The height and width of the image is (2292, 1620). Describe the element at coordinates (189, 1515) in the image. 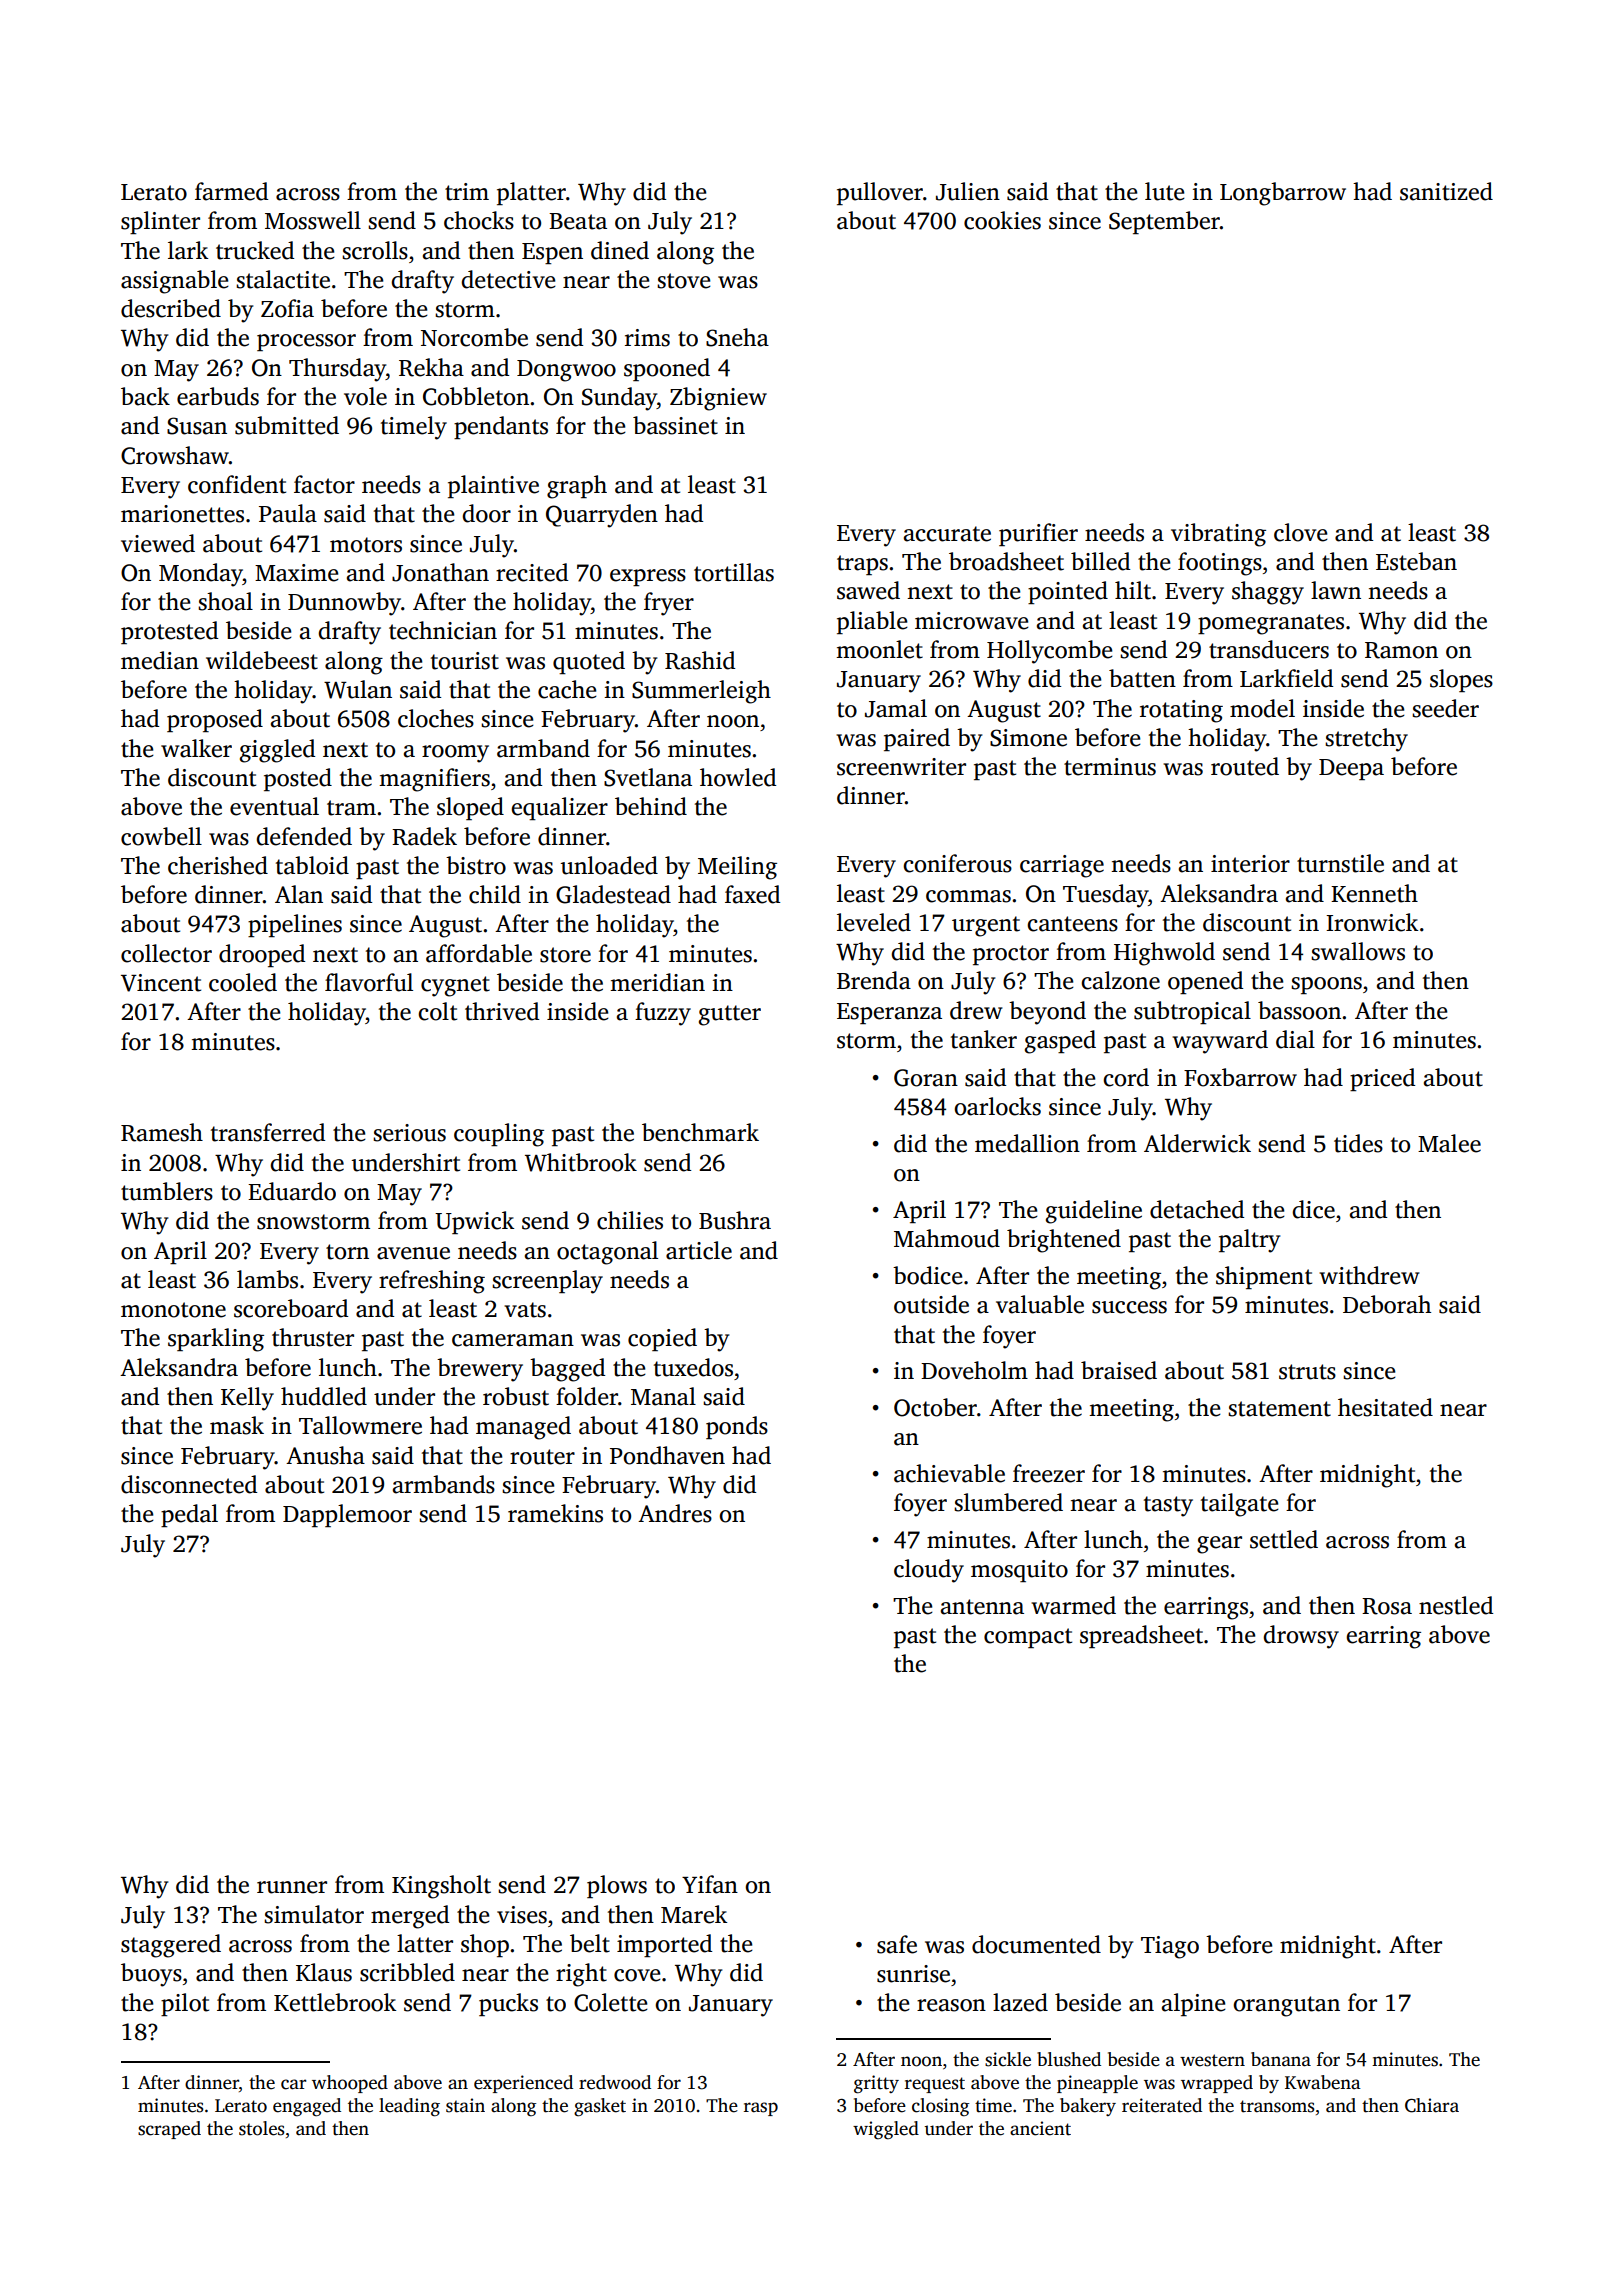

I see `pedal` at that location.
